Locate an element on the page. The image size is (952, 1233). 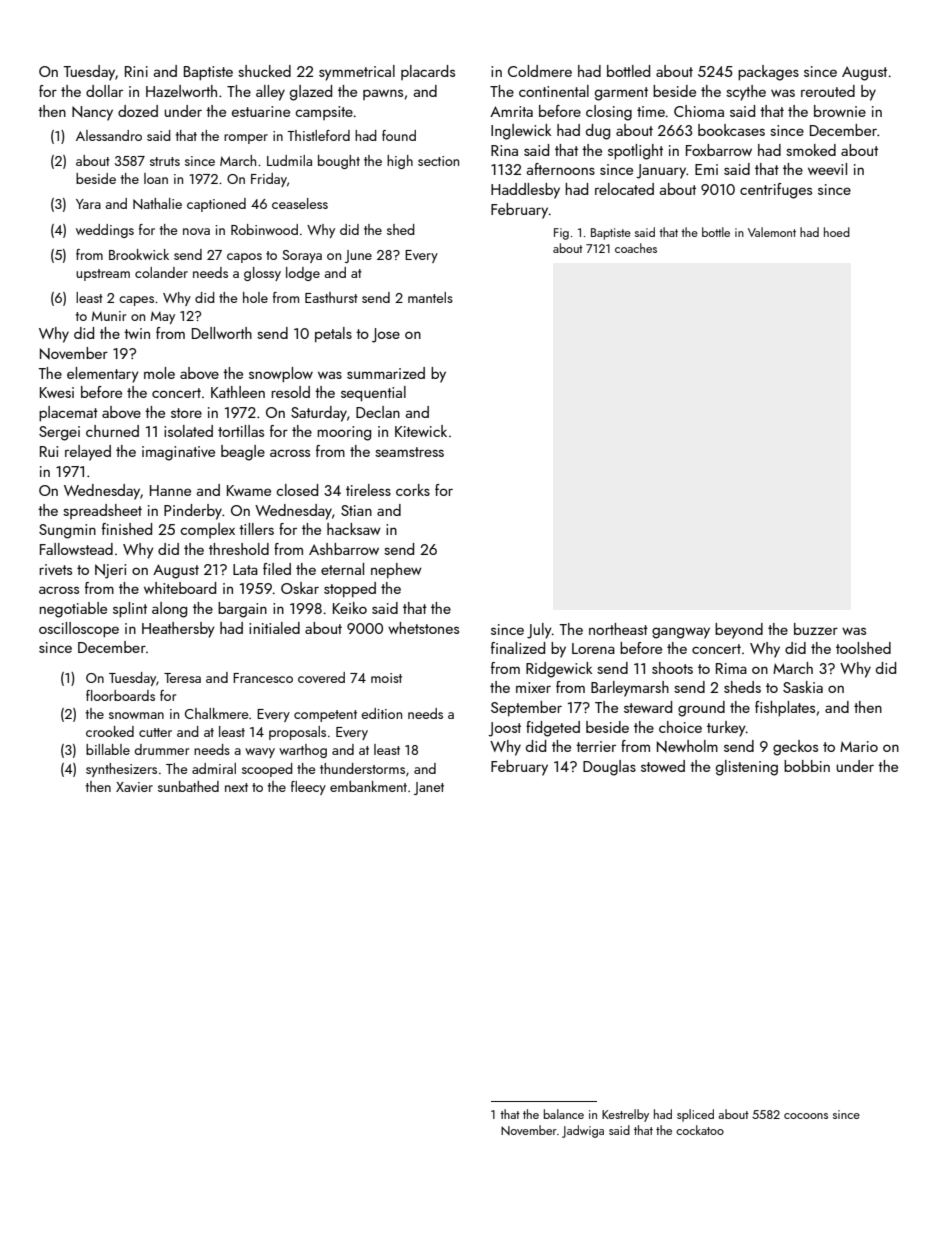
hoed is located at coordinates (837, 232).
